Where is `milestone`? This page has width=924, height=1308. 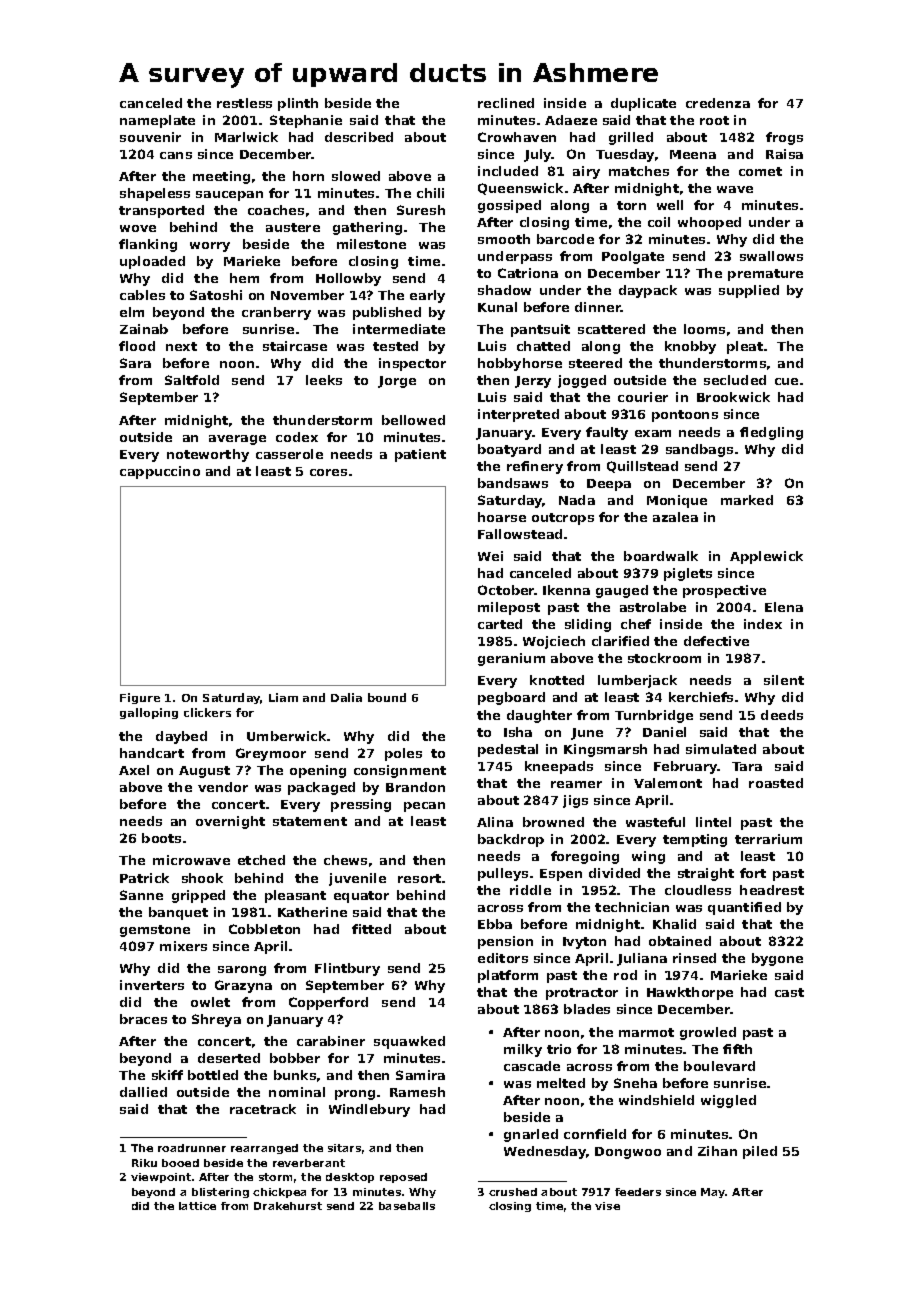 milestone is located at coordinates (371, 244).
